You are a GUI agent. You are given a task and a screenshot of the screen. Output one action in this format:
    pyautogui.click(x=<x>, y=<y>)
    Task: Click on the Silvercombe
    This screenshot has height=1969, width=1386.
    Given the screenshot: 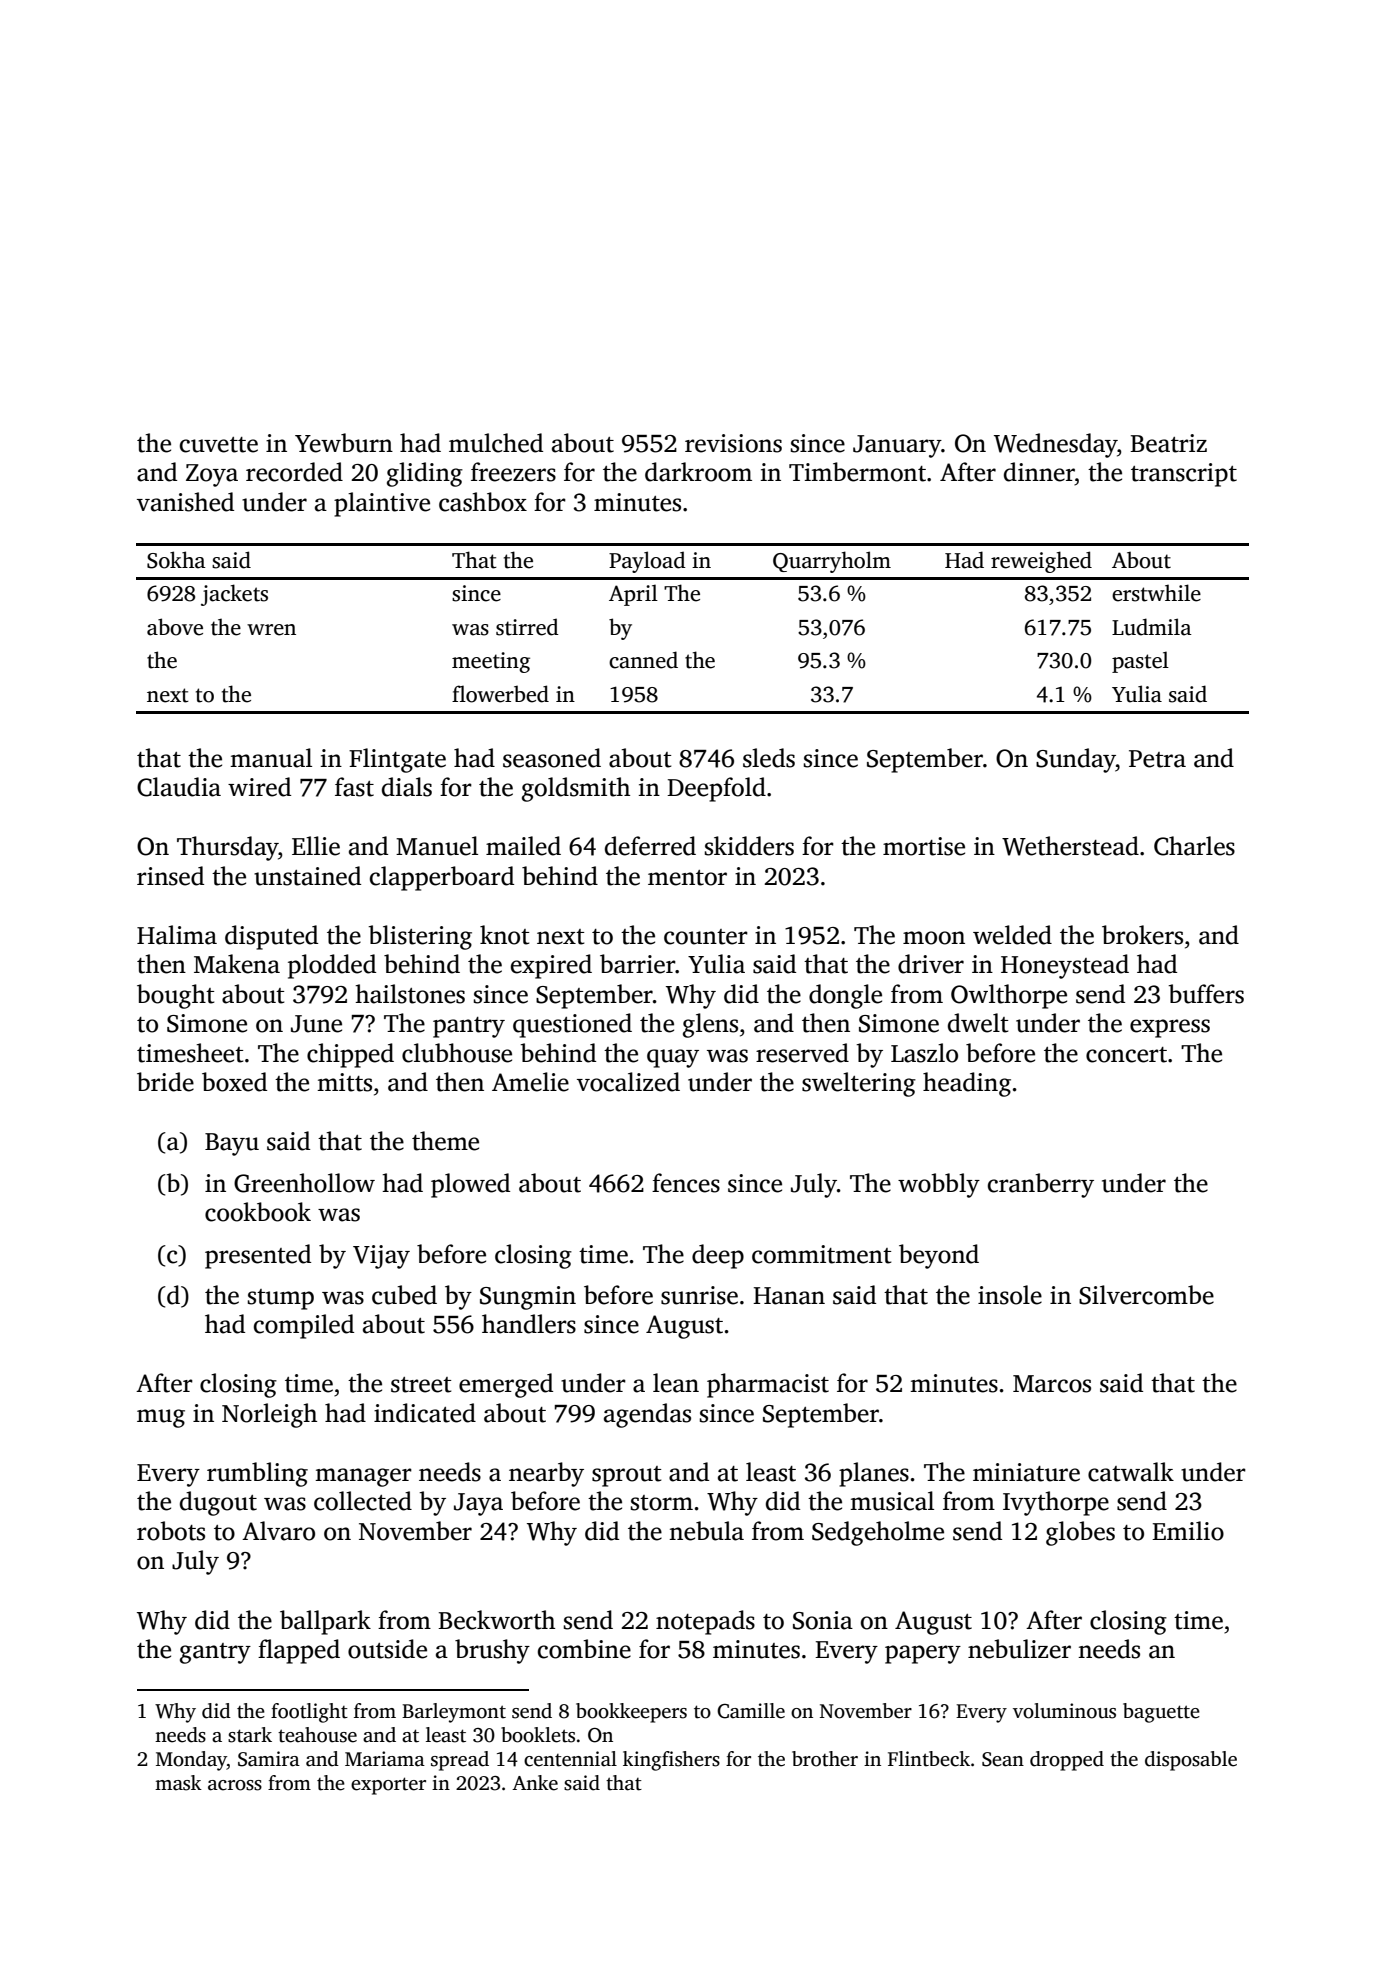 What is the action you would take?
    pyautogui.click(x=1146, y=1295)
